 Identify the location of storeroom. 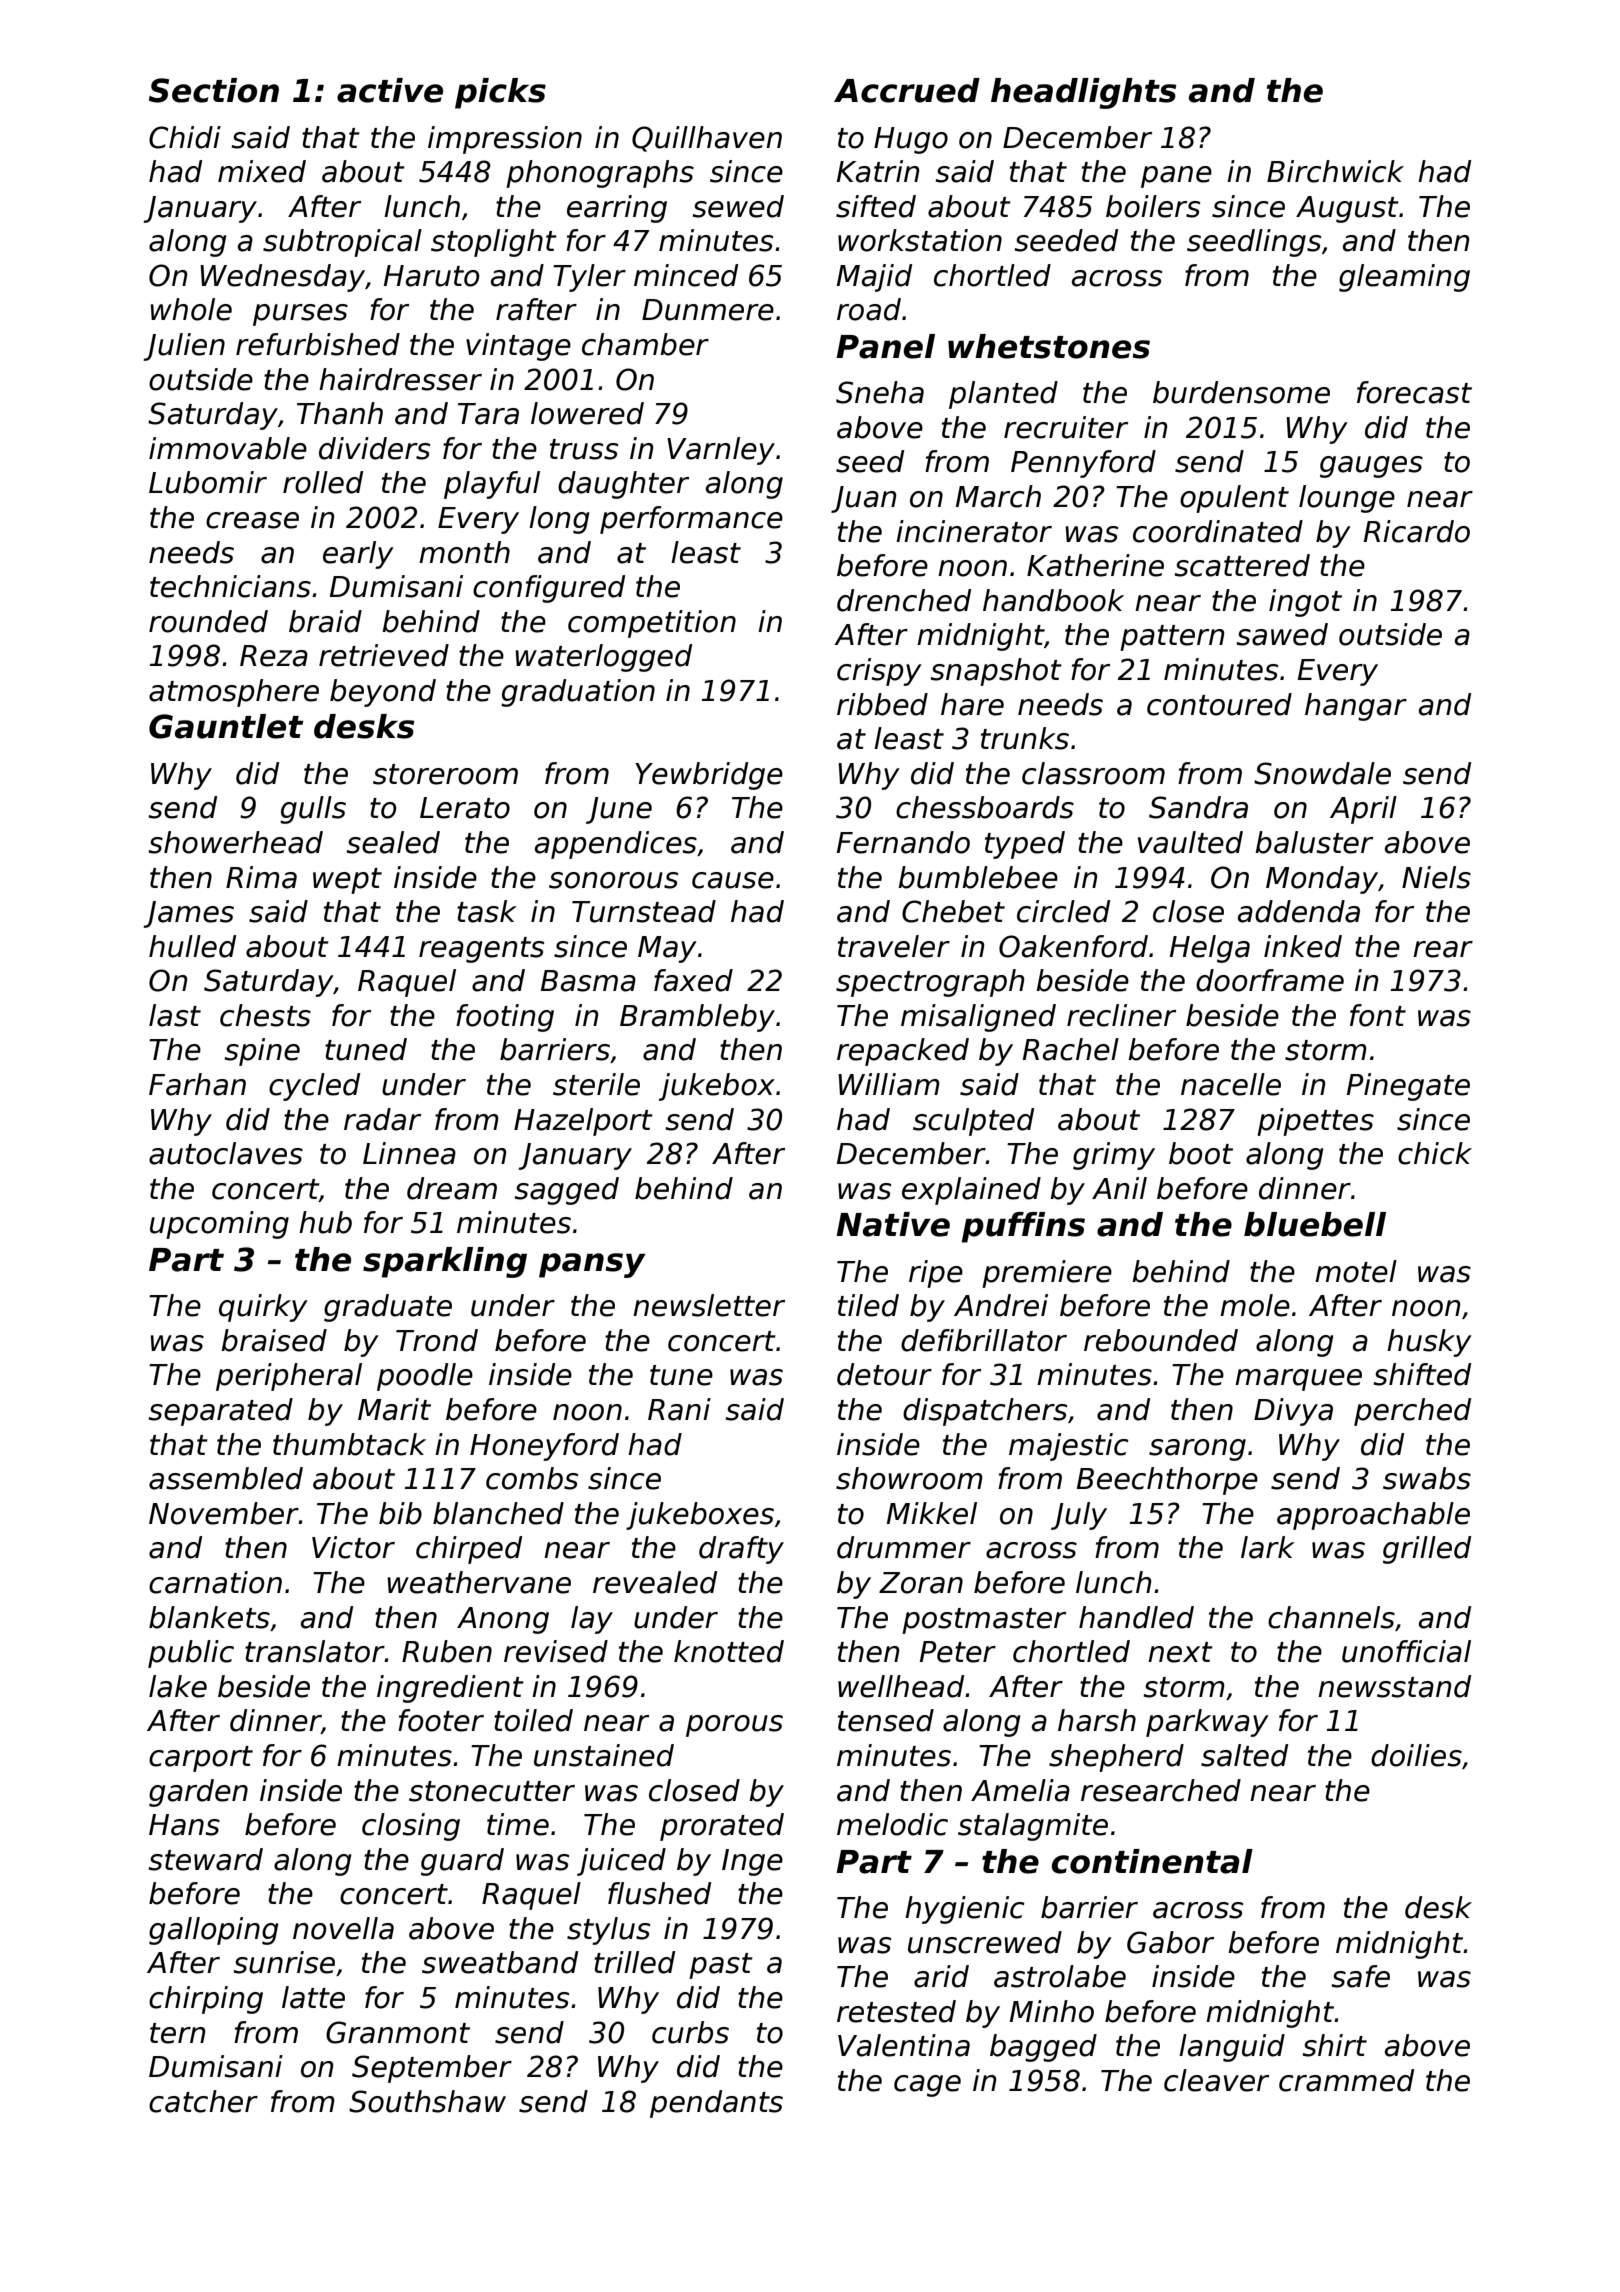
(445, 774).
